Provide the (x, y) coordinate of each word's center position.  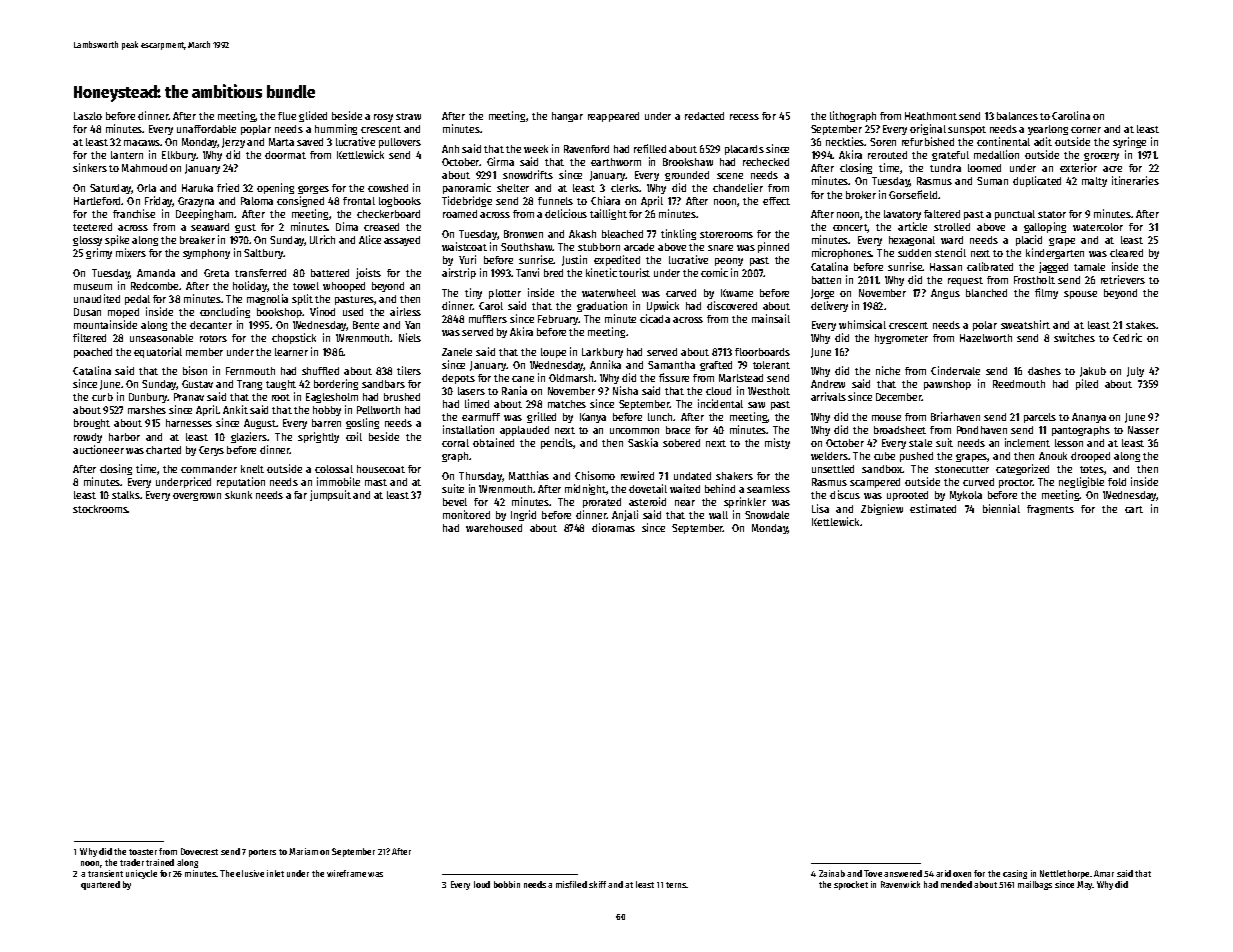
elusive (250, 873)
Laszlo (88, 116)
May (1085, 885)
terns (676, 885)
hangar (567, 117)
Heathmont (931, 116)
